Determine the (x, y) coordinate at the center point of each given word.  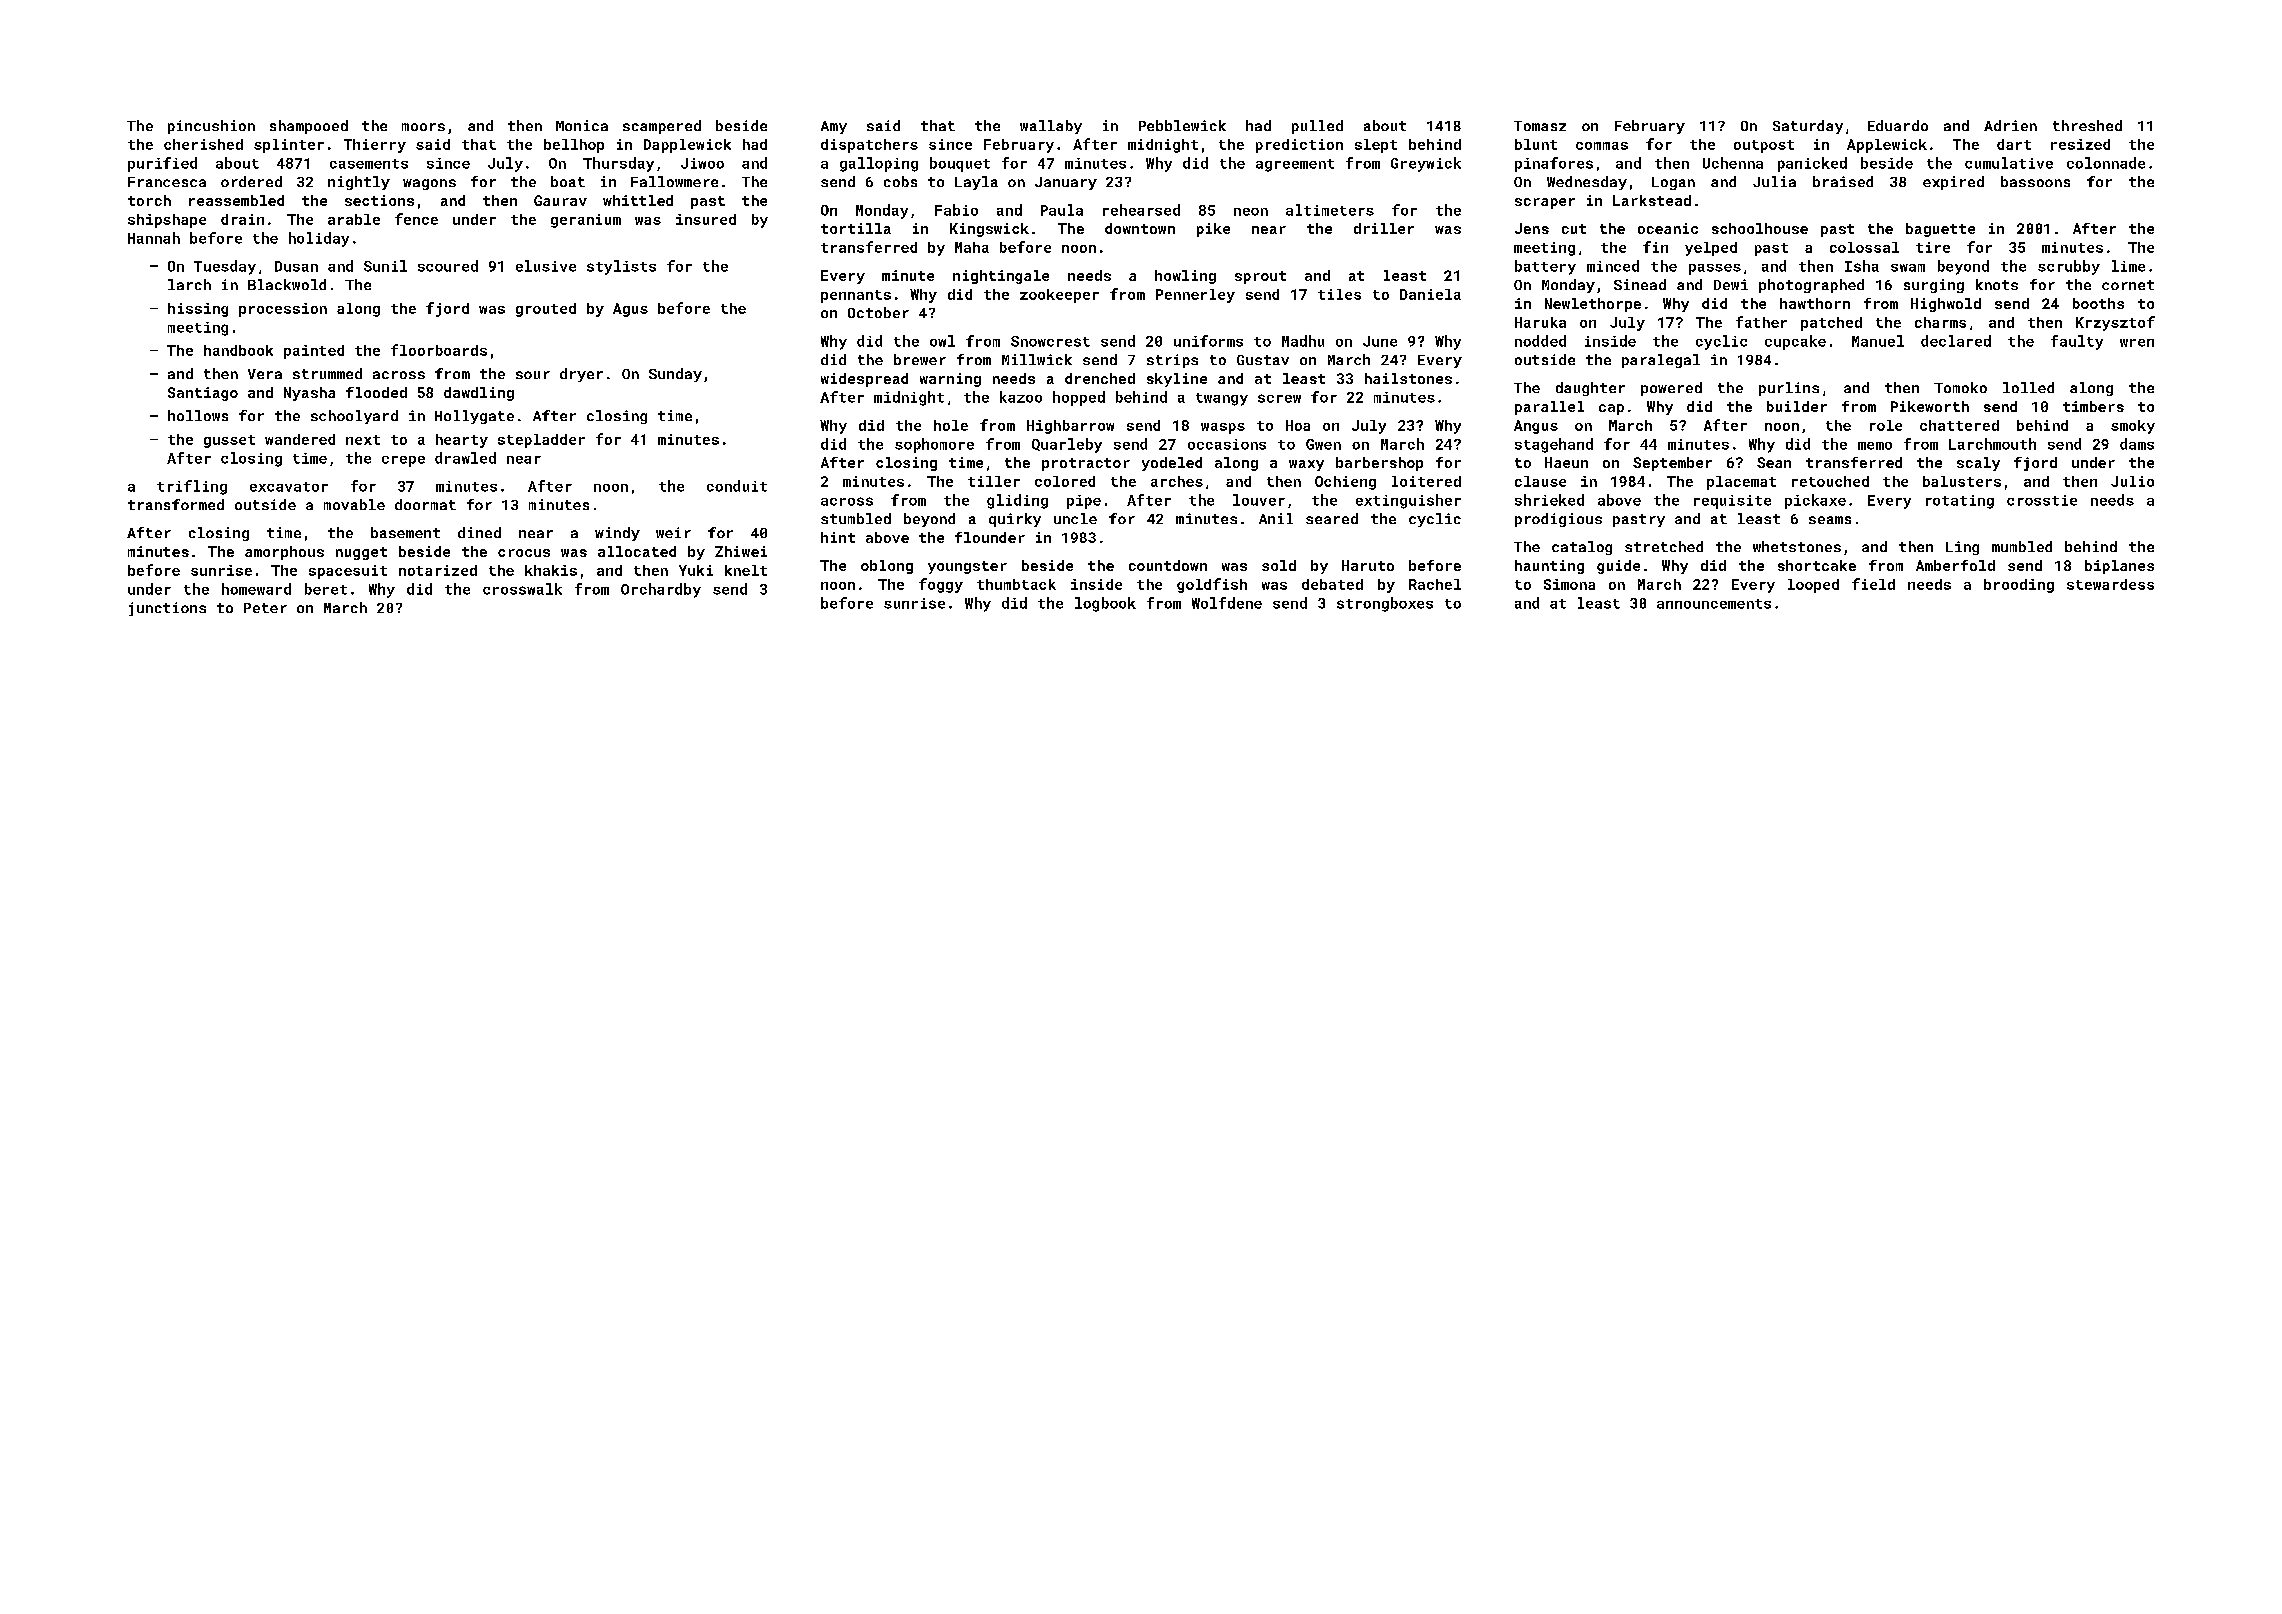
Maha (972, 247)
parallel (1549, 408)
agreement (1295, 165)
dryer (581, 375)
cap (1611, 409)
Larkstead (1652, 200)
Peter (265, 608)
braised (1843, 181)
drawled (465, 458)
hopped (1079, 398)
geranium (586, 221)
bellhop (574, 146)
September (1672, 464)
